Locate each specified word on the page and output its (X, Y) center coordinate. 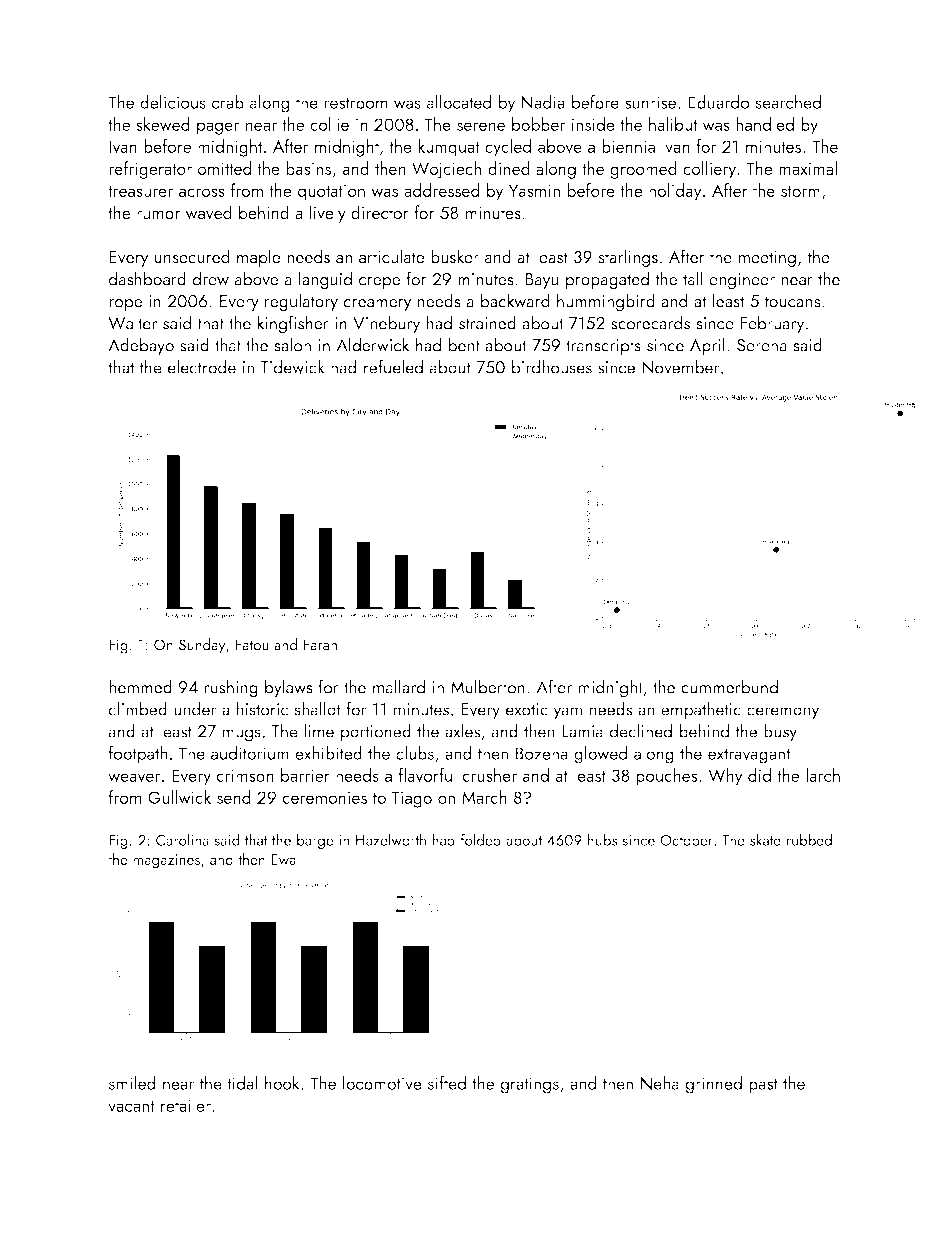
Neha (660, 1083)
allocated (459, 102)
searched (788, 102)
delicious (173, 102)
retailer (186, 1105)
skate (765, 839)
